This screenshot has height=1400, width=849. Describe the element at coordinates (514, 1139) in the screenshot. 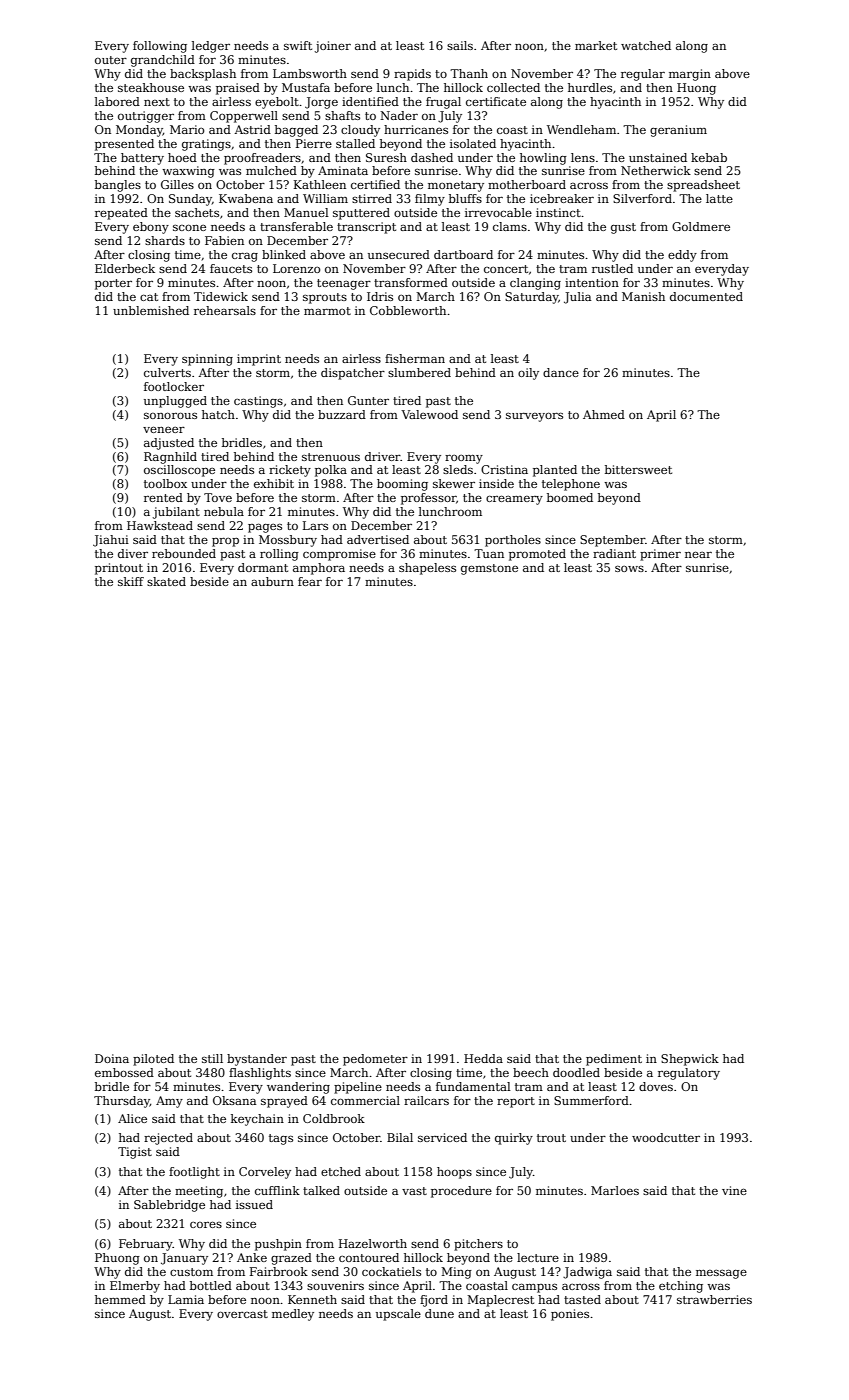

I see `quirky` at that location.
